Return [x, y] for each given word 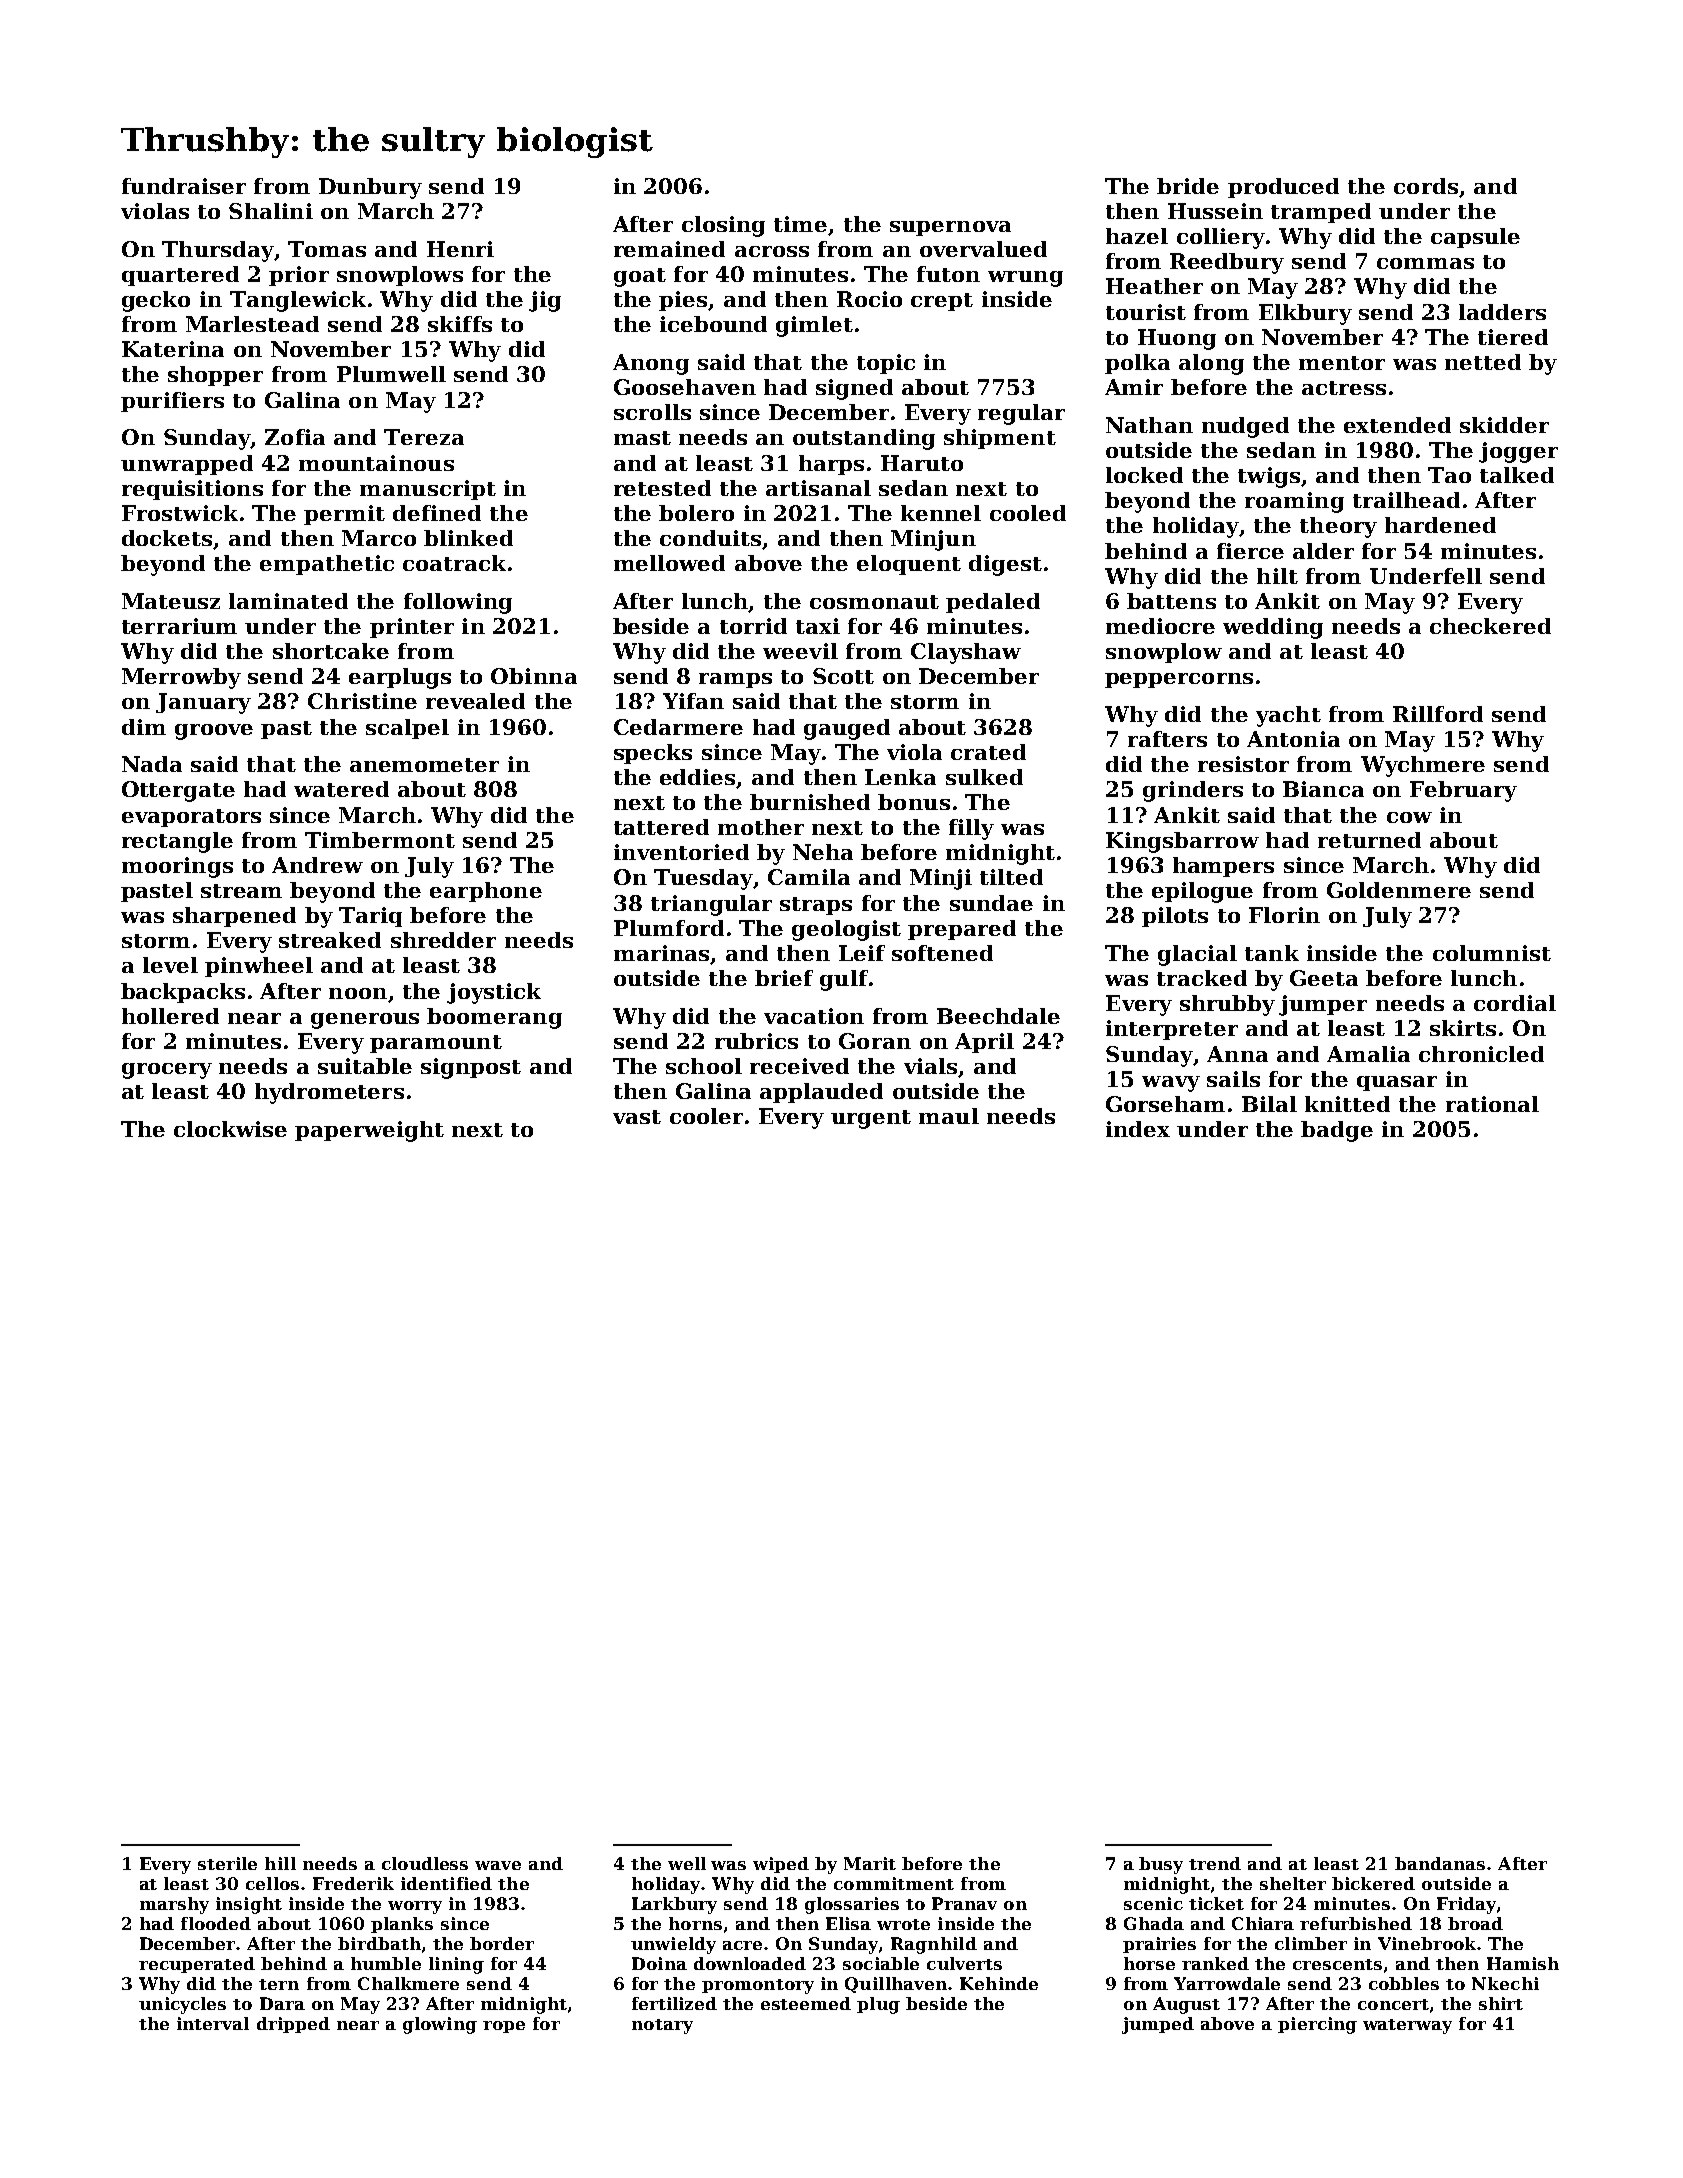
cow [1409, 817]
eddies [697, 777]
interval [213, 2023]
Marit [870, 1863]
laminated [288, 601]
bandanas [1440, 1863]
